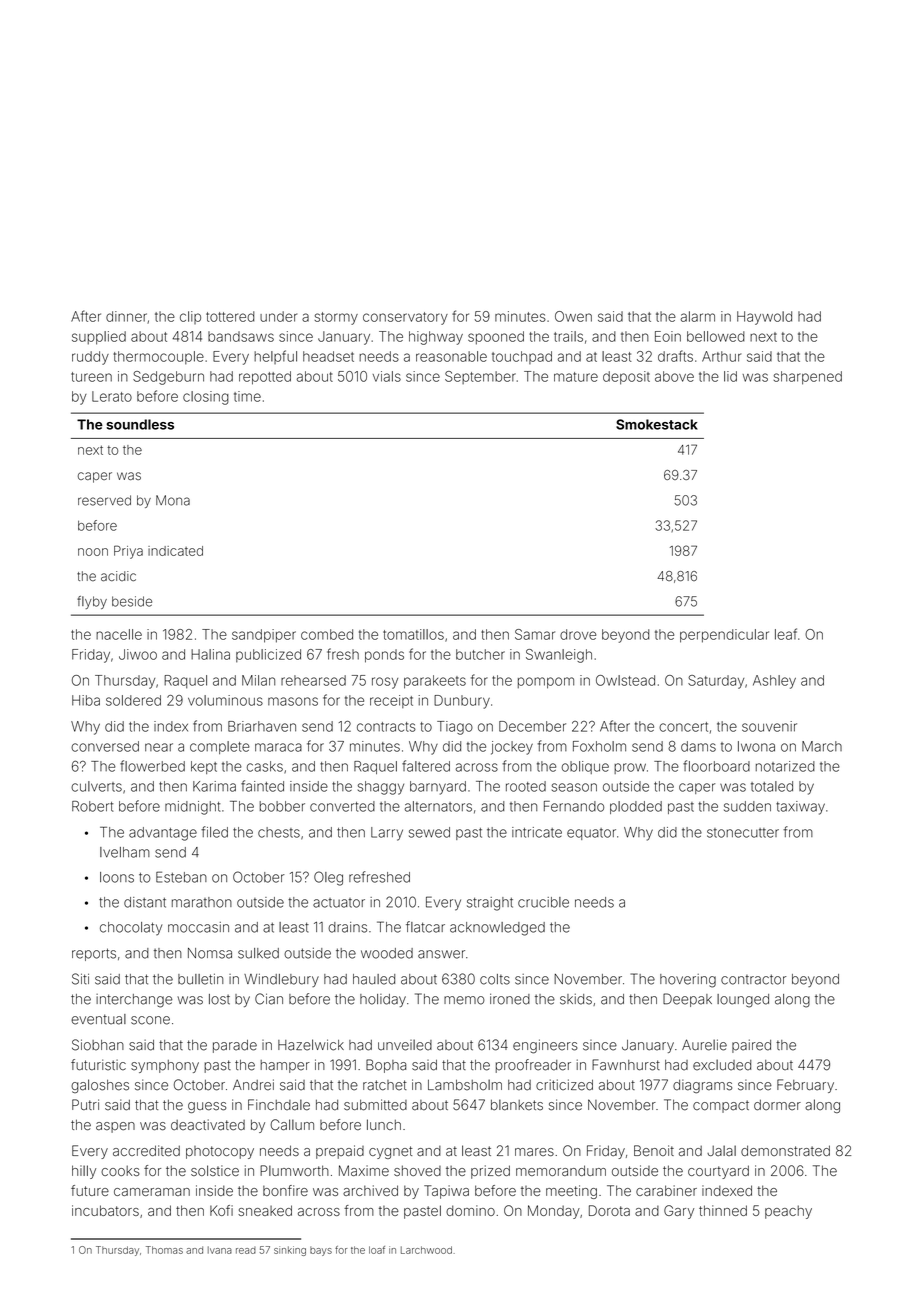 The image size is (924, 1308). What do you see at coordinates (723, 1210) in the page?
I see `thinned` at bounding box center [723, 1210].
